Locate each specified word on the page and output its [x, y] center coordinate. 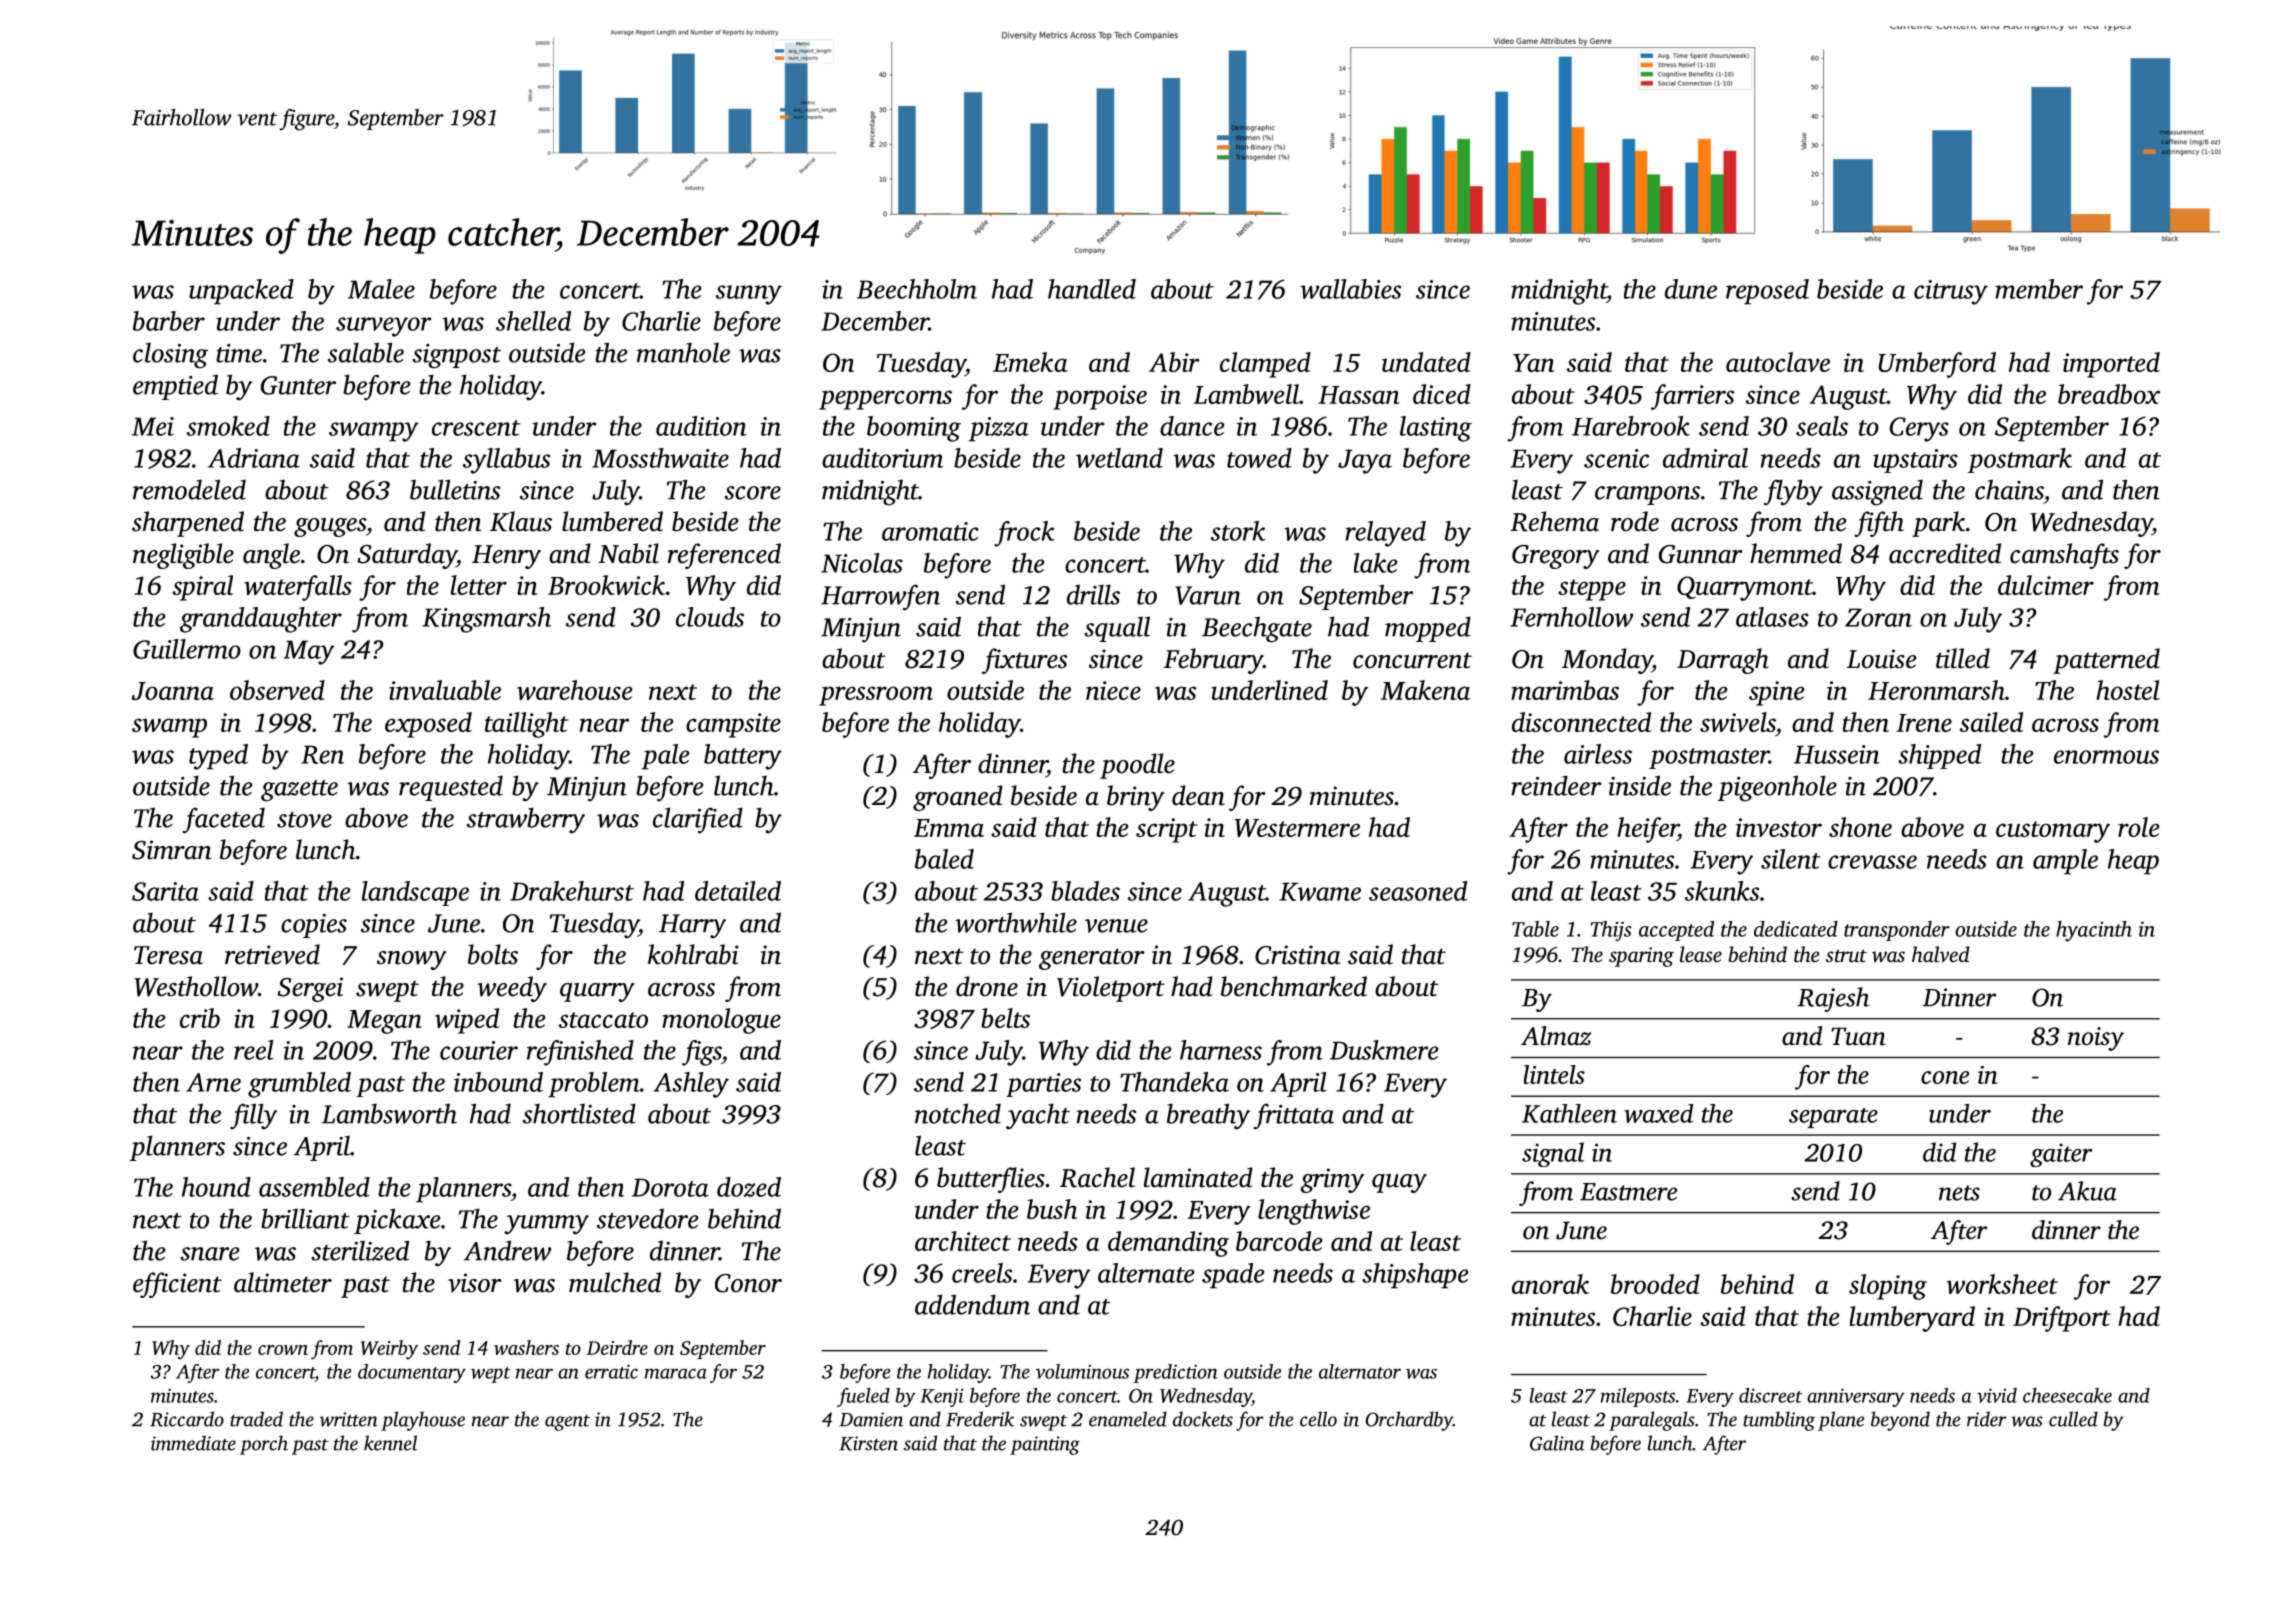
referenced [724, 556]
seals [1822, 426]
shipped [1939, 756]
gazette [299, 791]
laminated [1198, 1177]
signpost [456, 356]
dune [1691, 289]
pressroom [876, 696]
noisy [2096, 1039]
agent [567, 1423]
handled [1092, 289]
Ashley [691, 1085]
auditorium [882, 458]
